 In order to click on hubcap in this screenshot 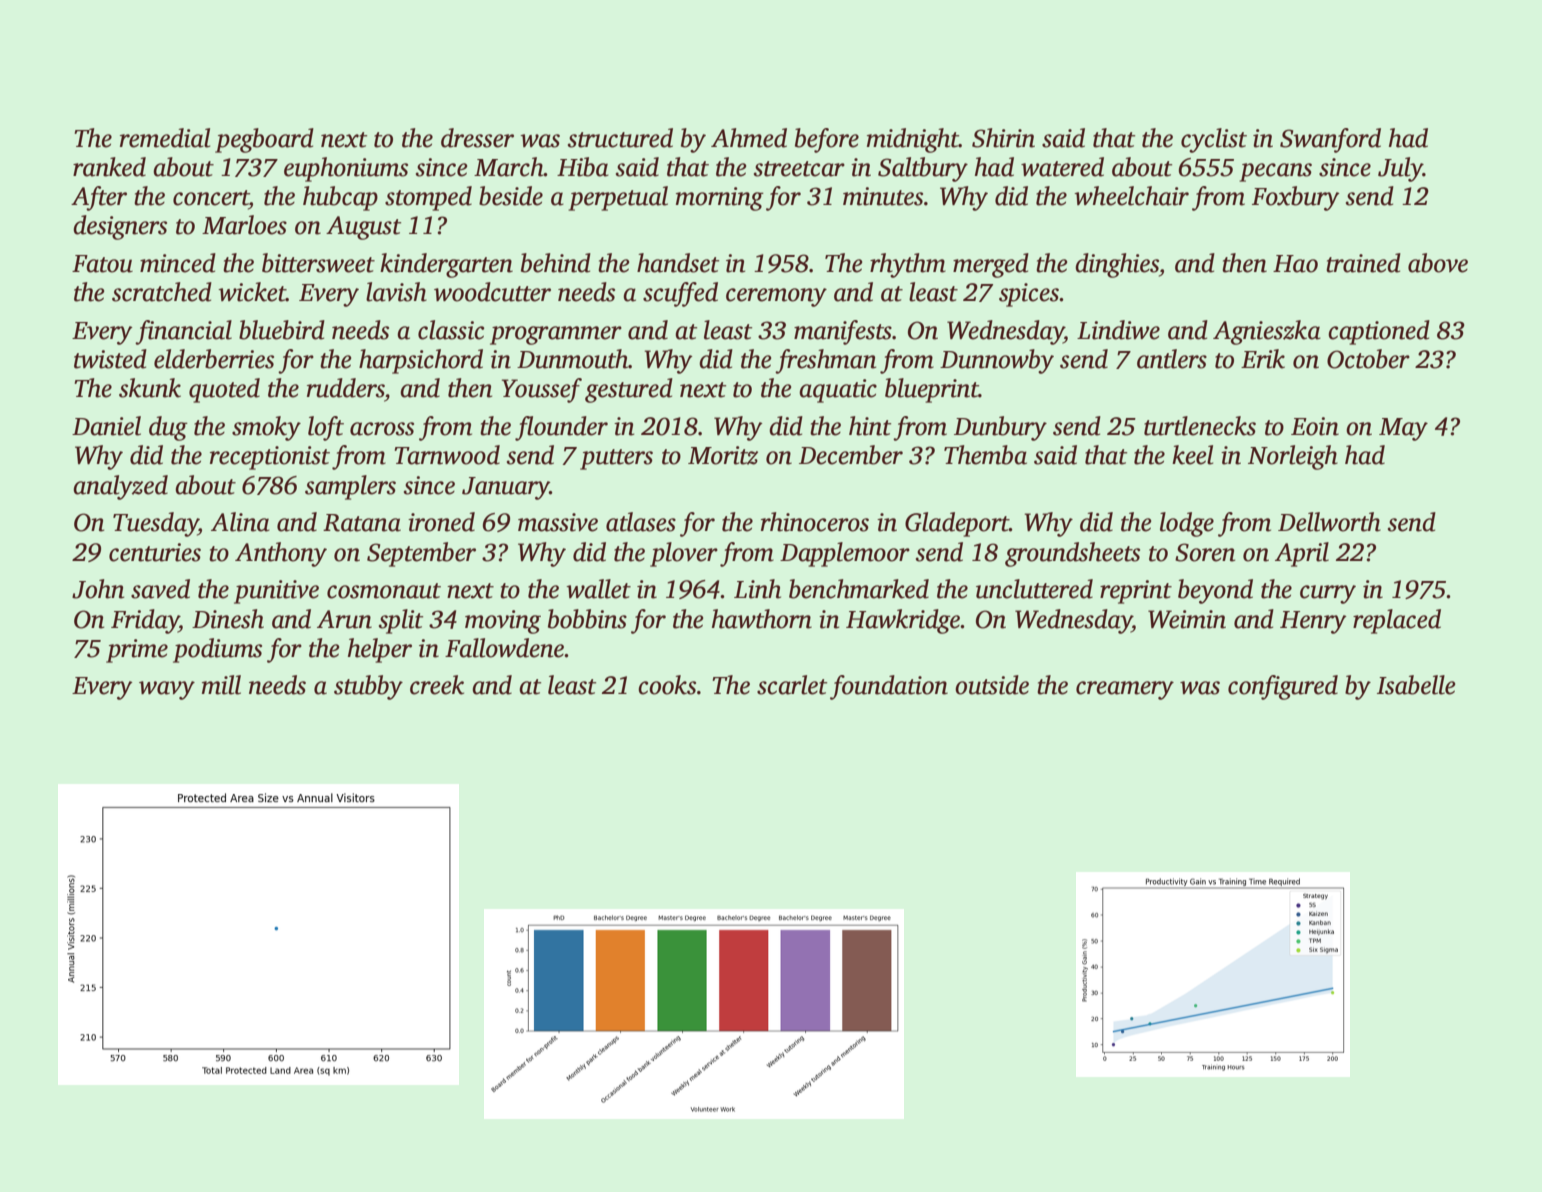, I will do `click(340, 198)`.
